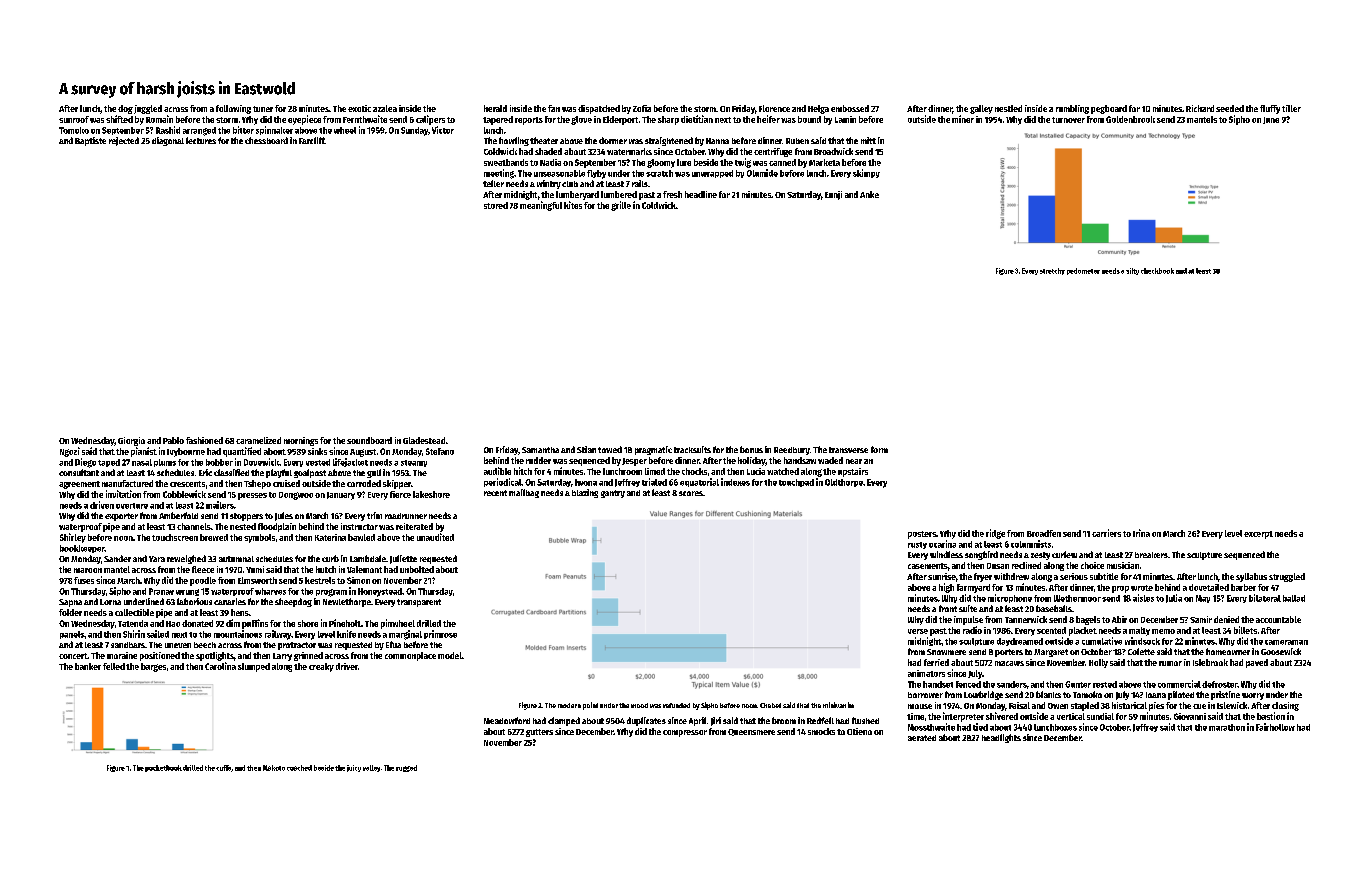 The width and height of the screenshot is (1372, 887). Describe the element at coordinates (792, 451) in the screenshot. I see `Reedbury` at that location.
